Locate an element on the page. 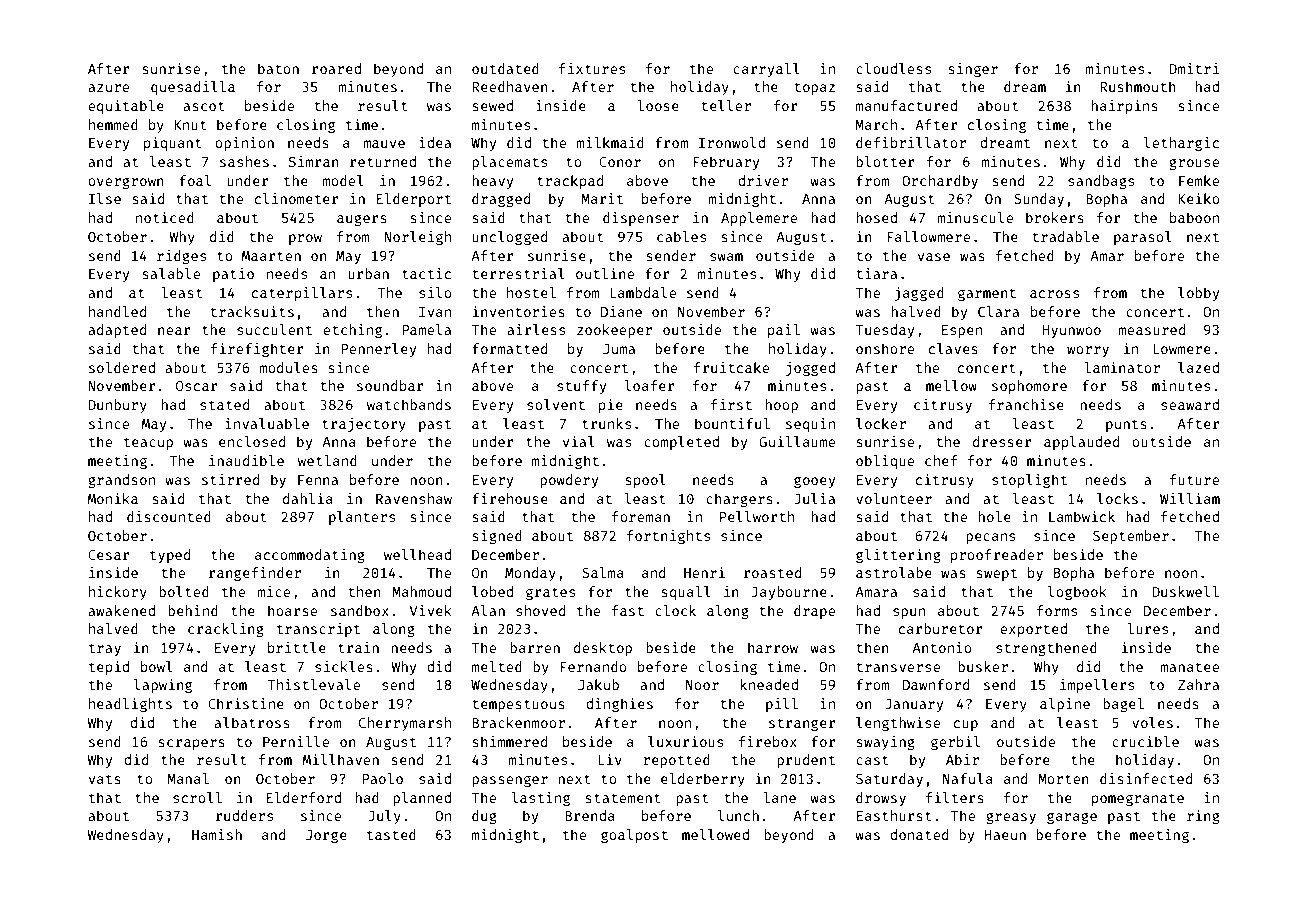  mauve is located at coordinates (384, 144).
